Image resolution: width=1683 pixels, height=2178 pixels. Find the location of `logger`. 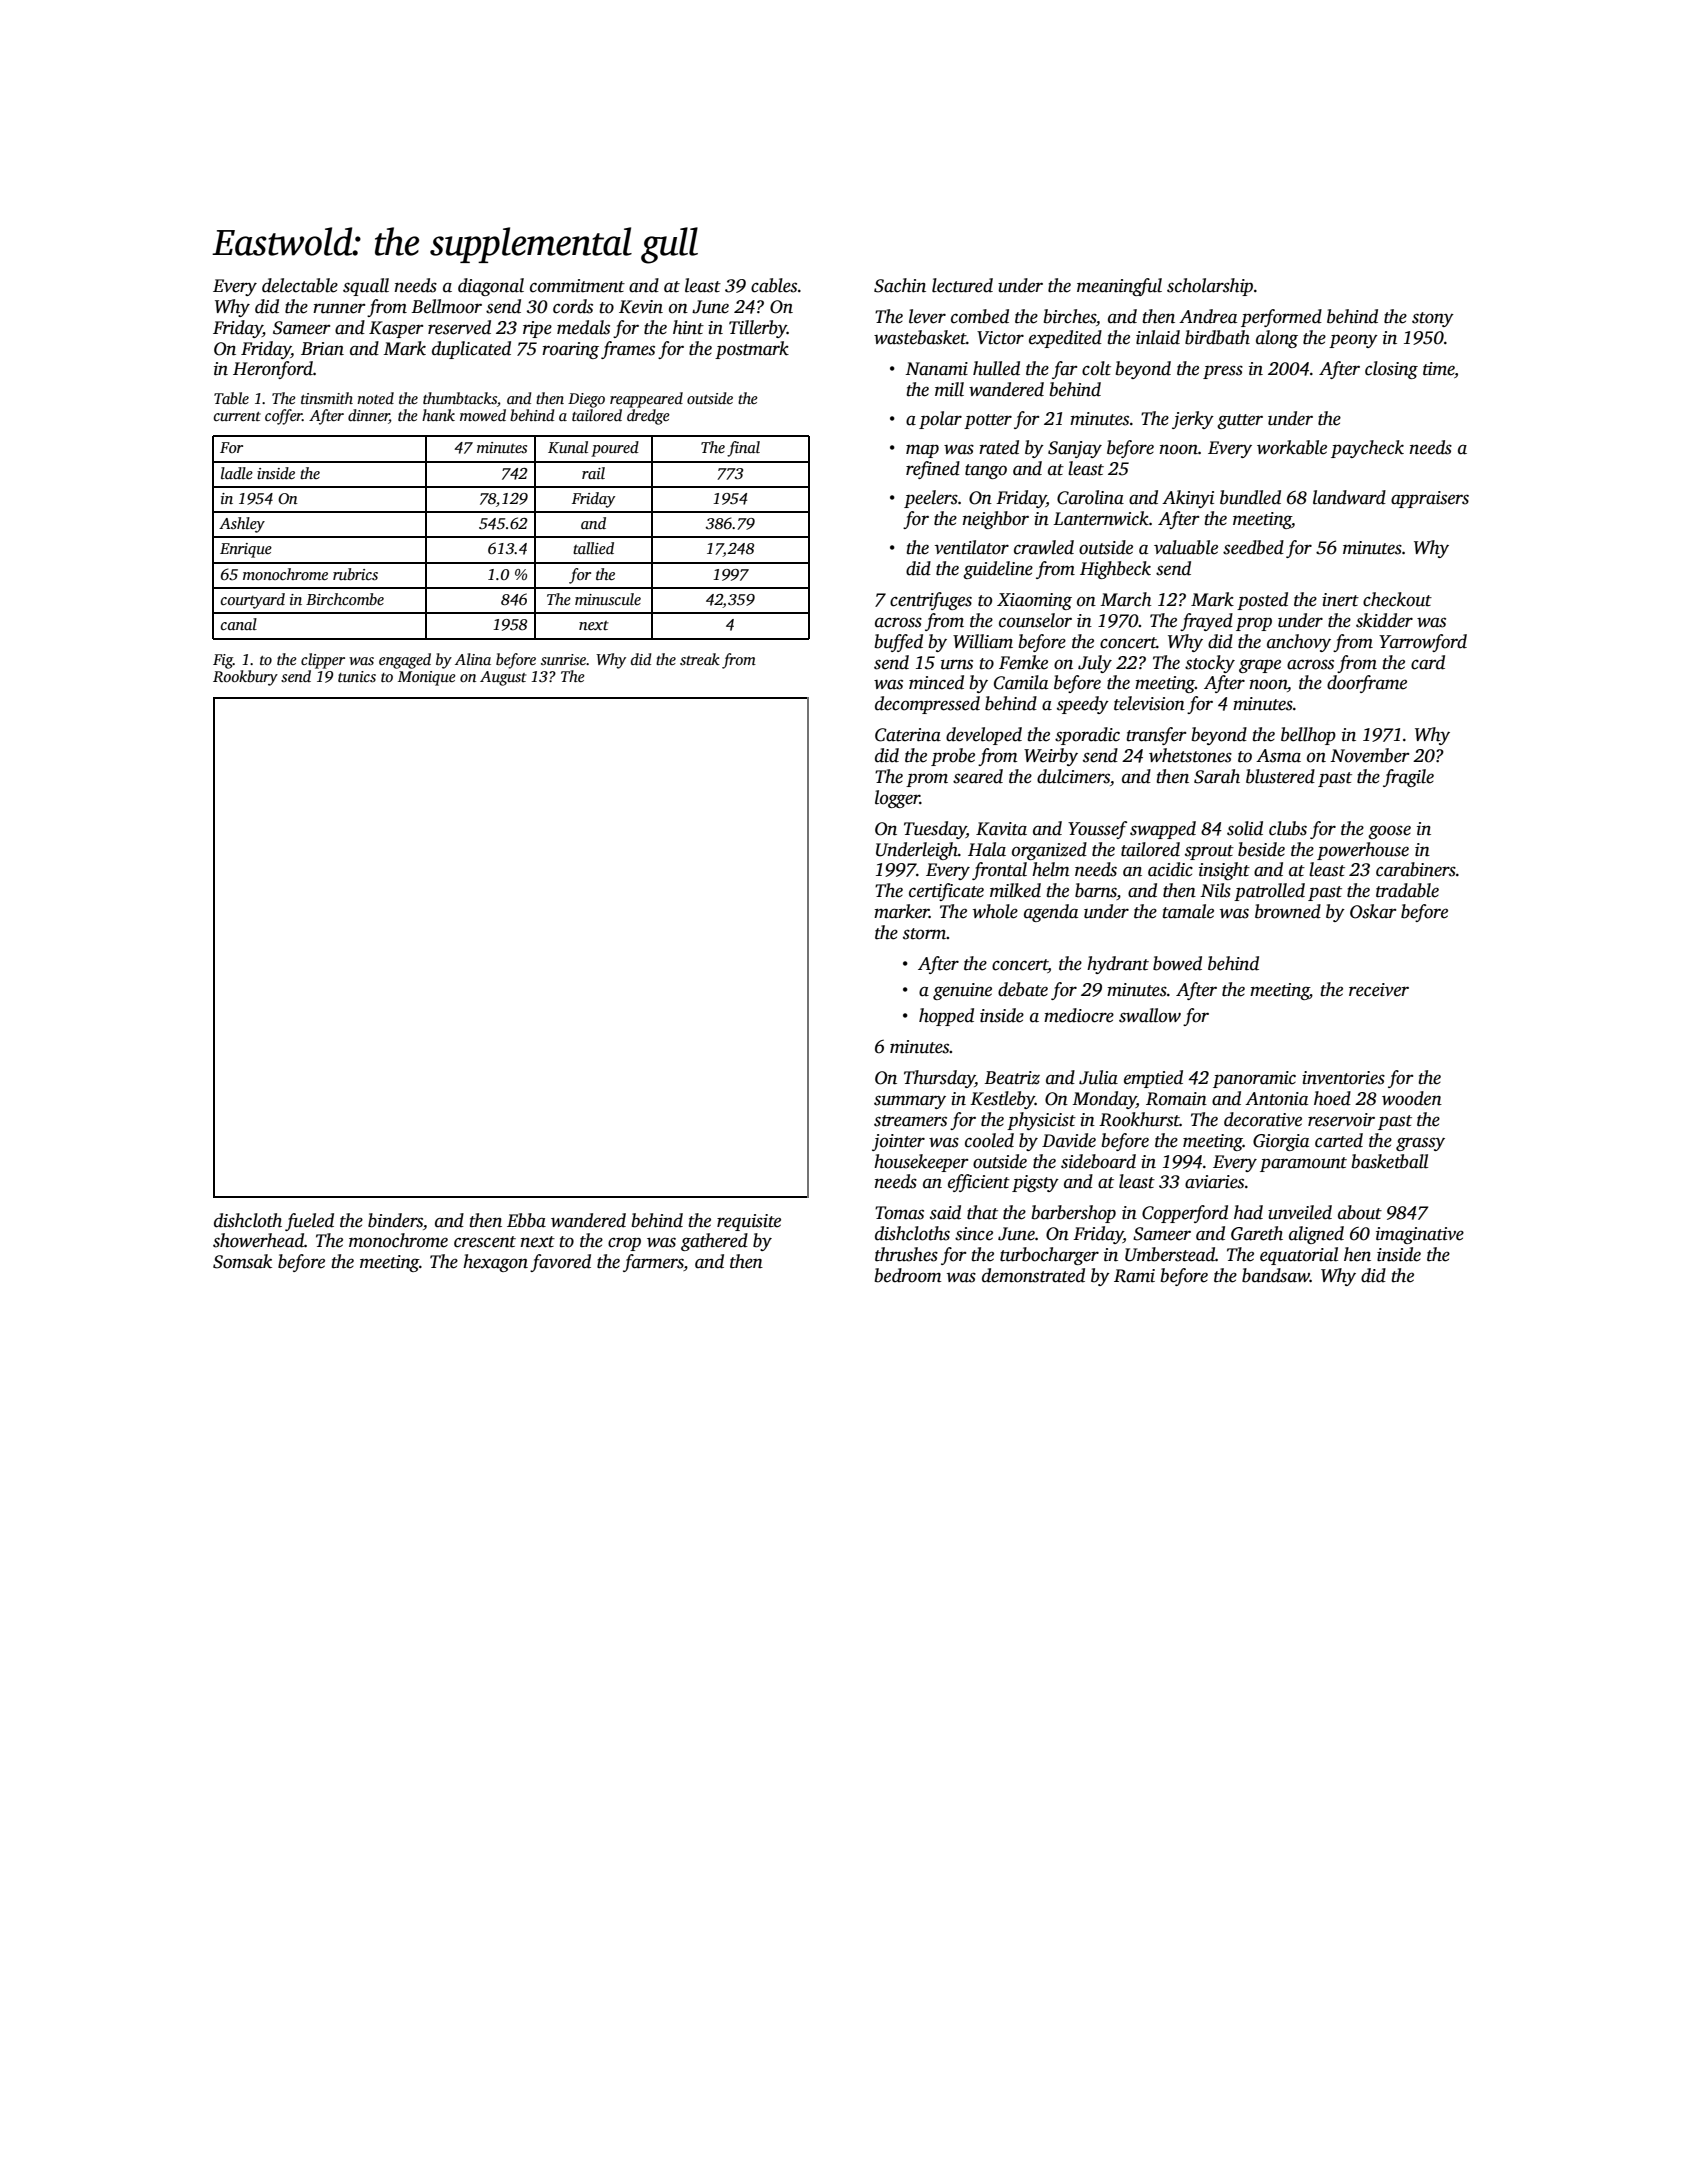

logger is located at coordinates (897, 799).
